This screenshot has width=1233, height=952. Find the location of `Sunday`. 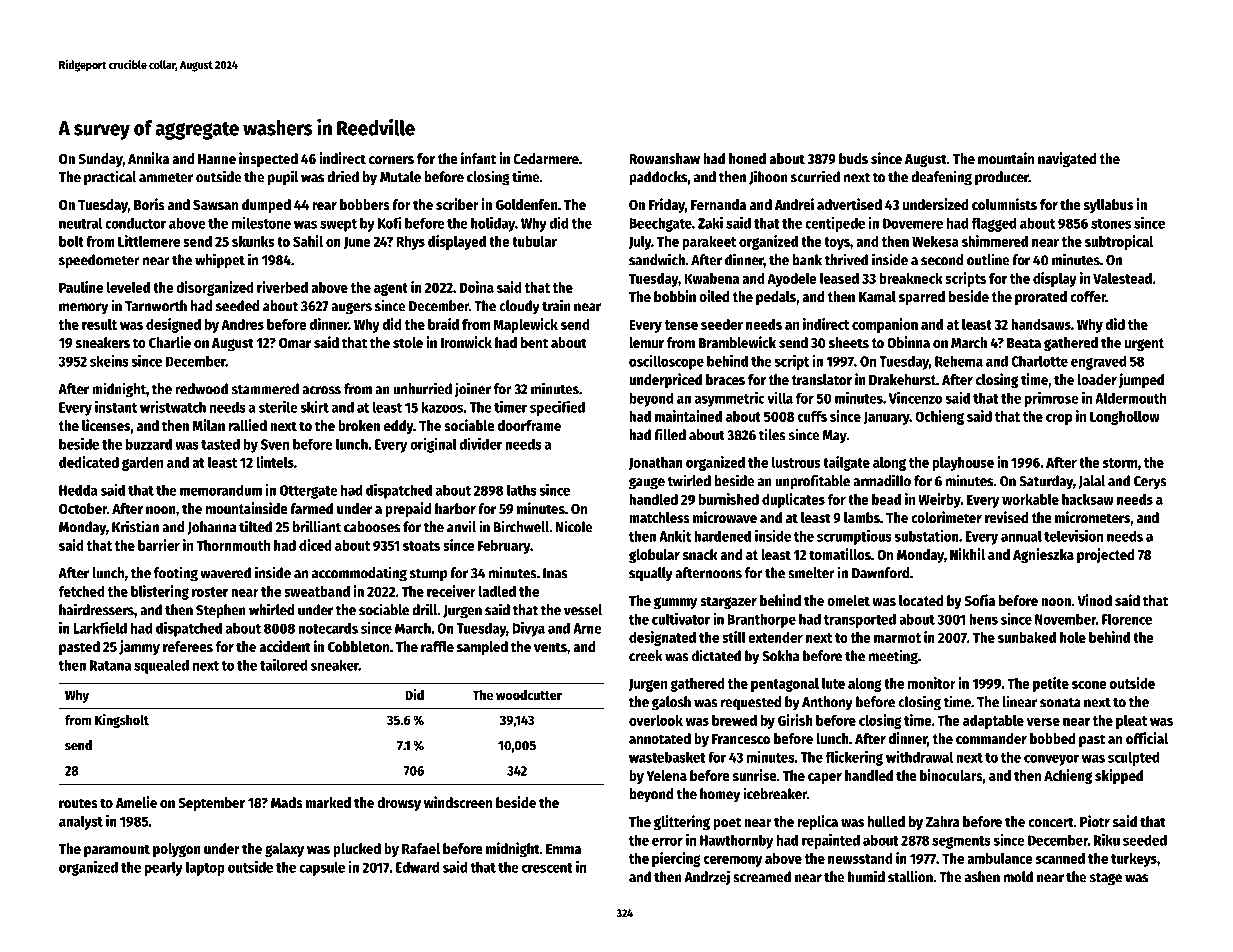

Sunday is located at coordinates (100, 160).
